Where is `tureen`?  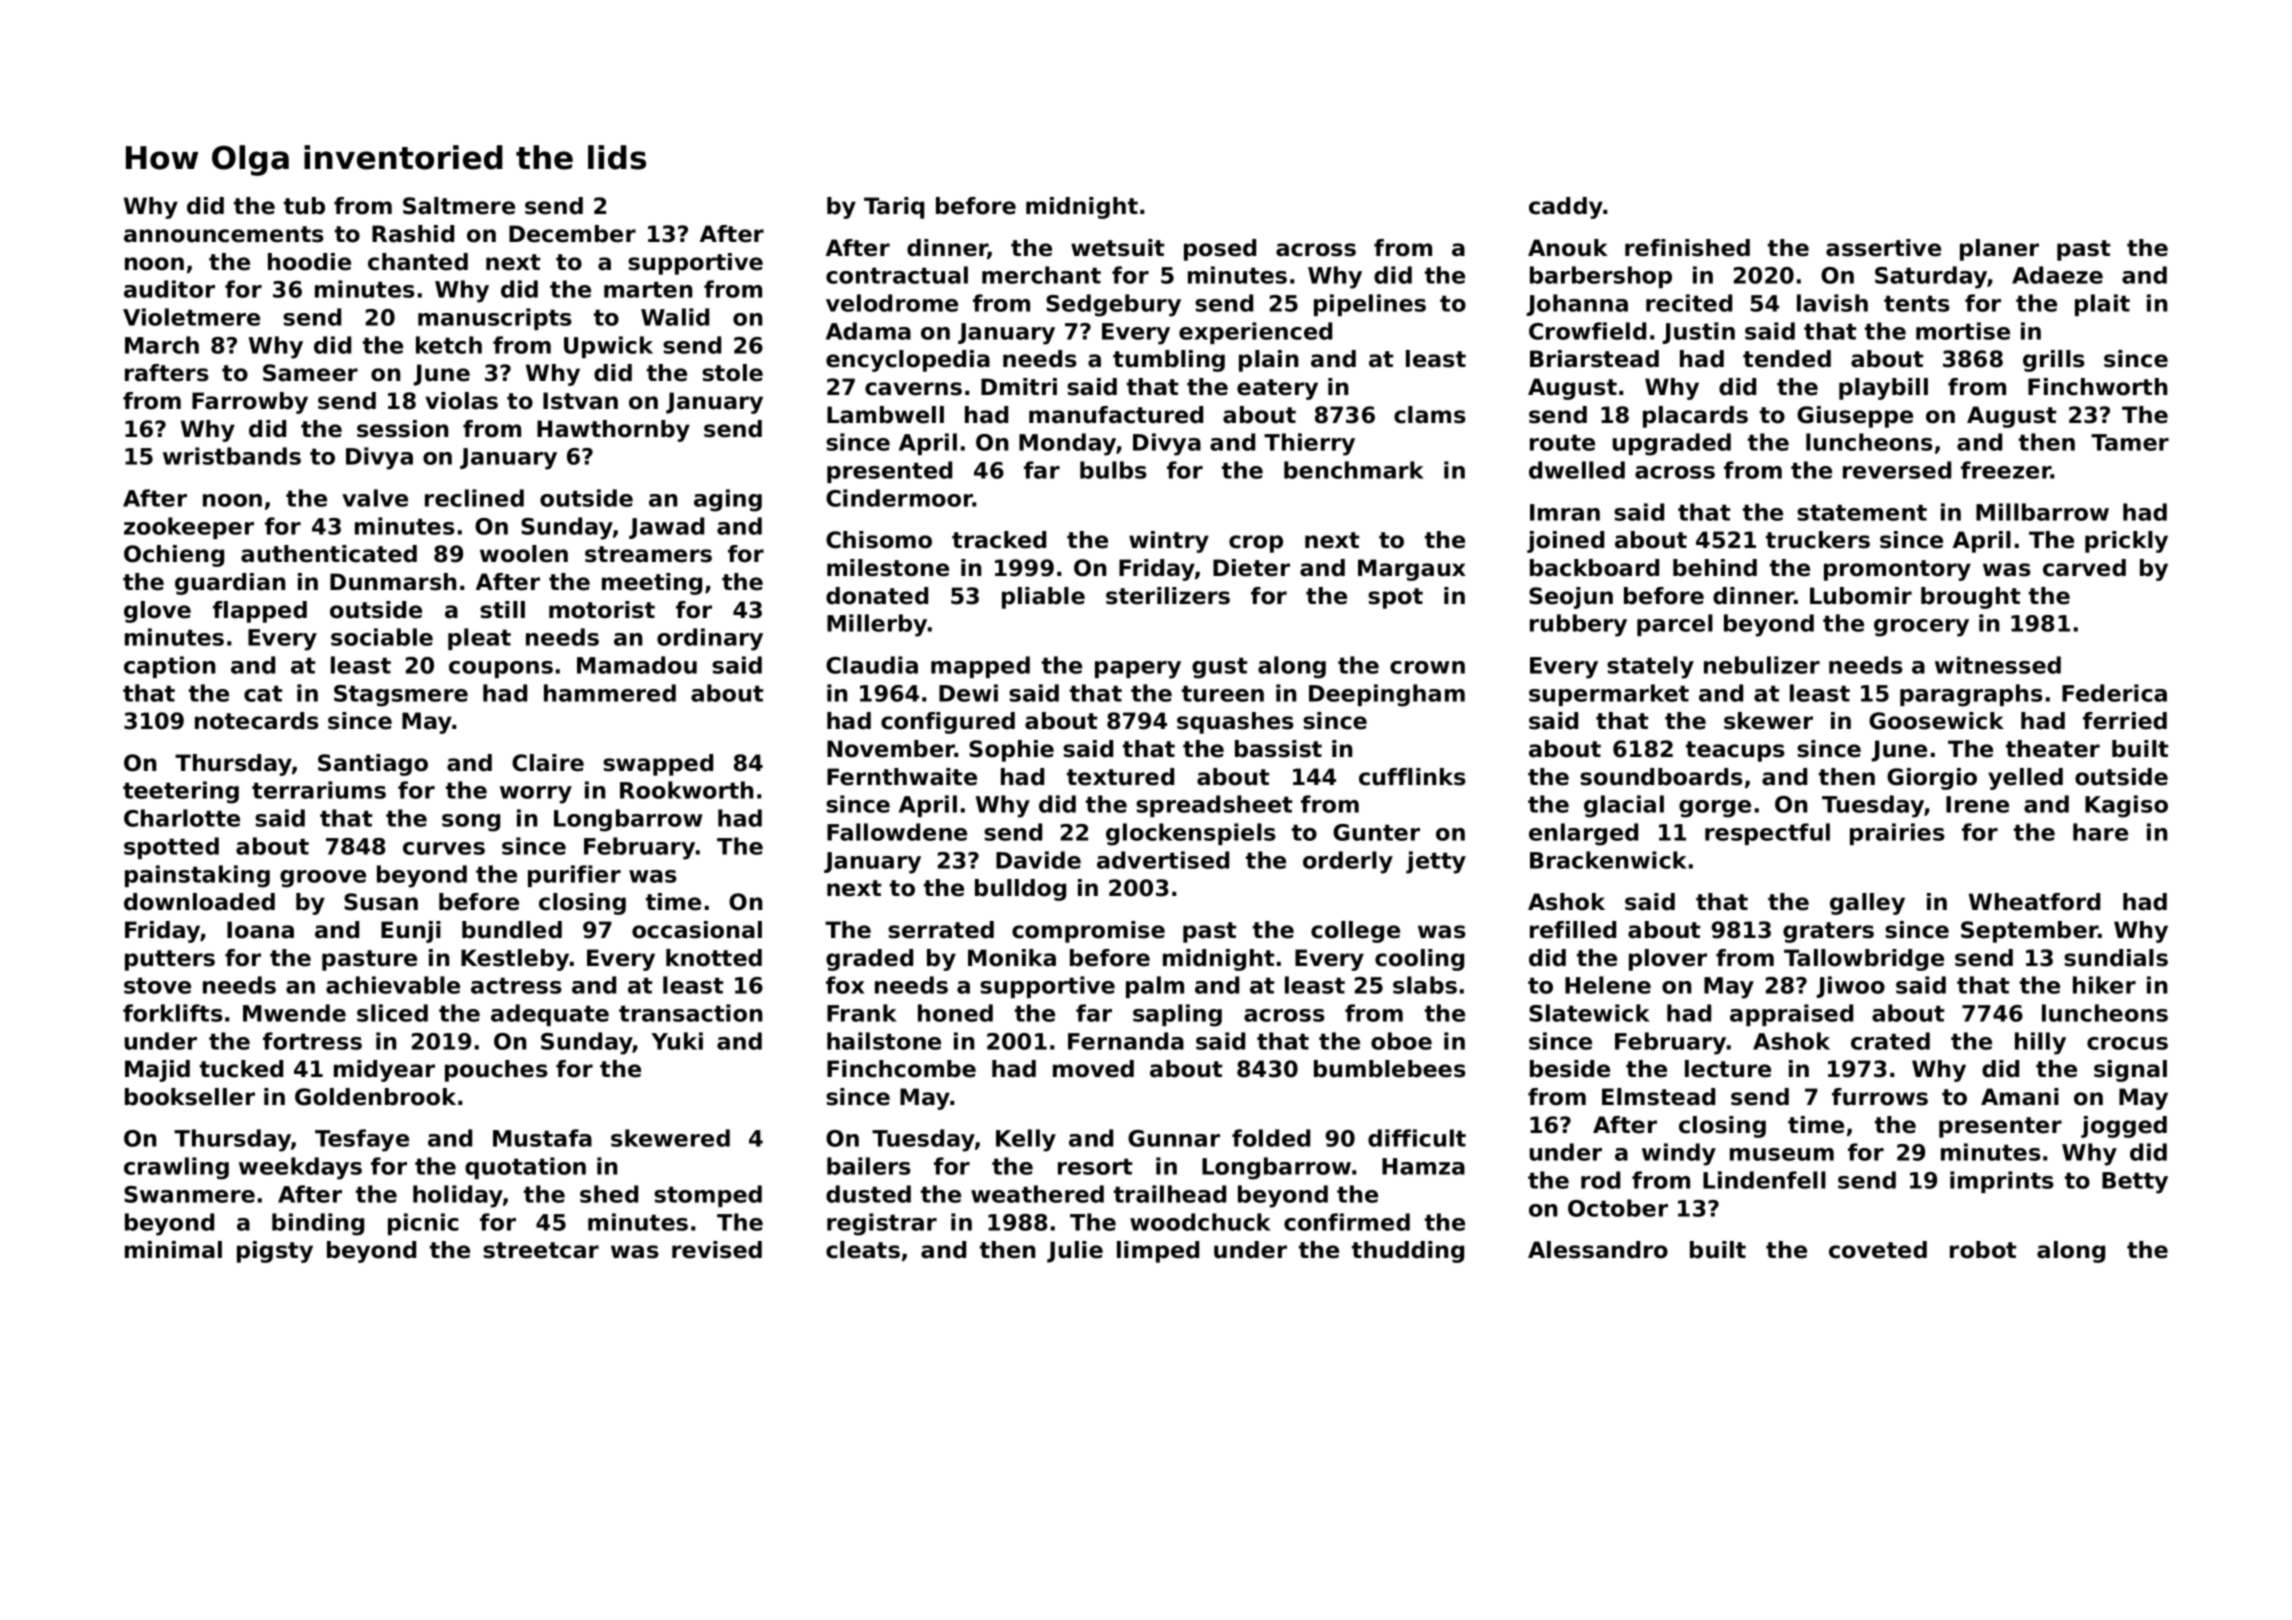 tureen is located at coordinates (1223, 693).
